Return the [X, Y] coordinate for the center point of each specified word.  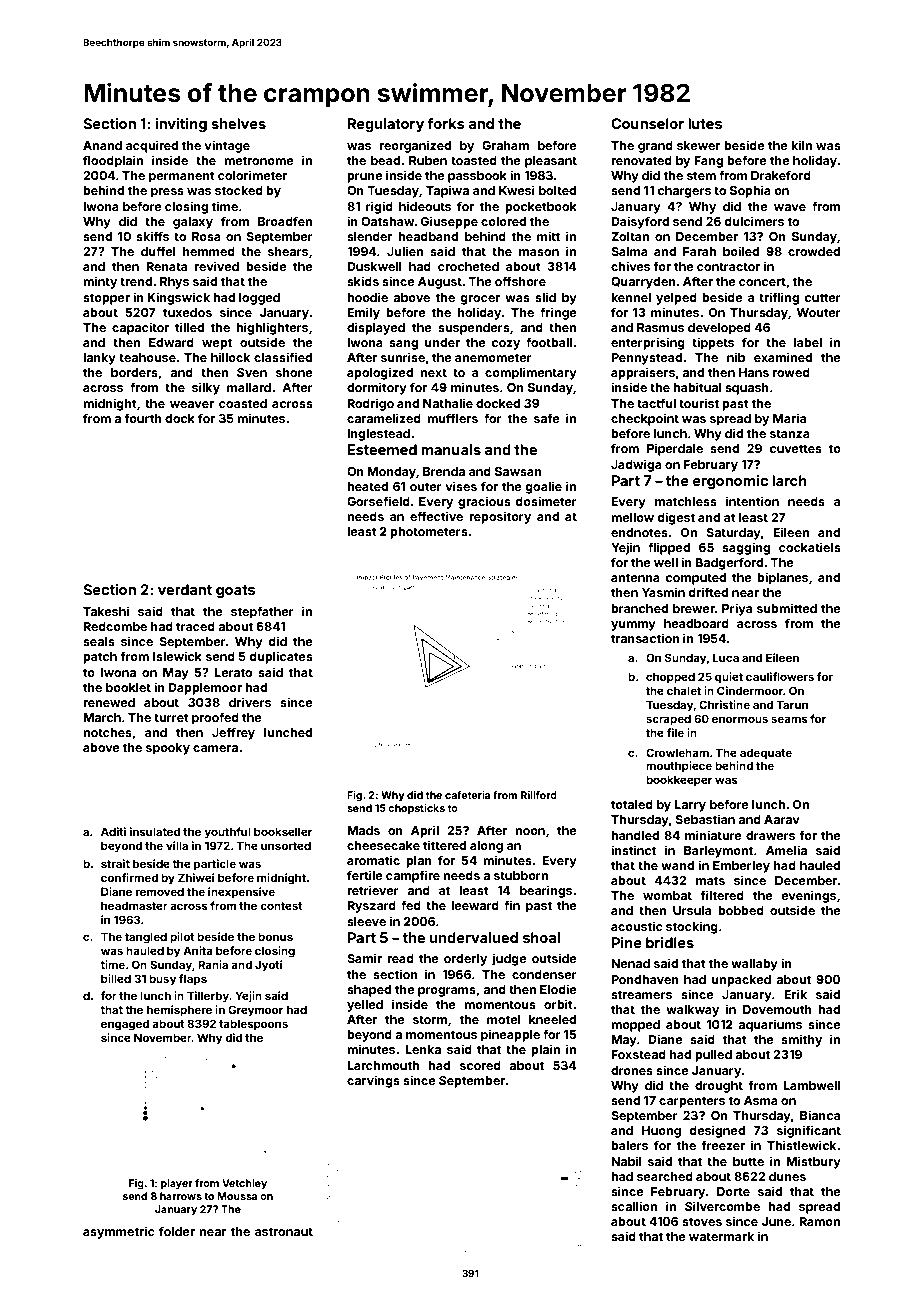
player [177, 1184]
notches [107, 732]
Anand [102, 145]
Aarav [782, 819]
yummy [633, 626]
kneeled [552, 1019]
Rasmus [660, 327]
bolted [557, 190]
